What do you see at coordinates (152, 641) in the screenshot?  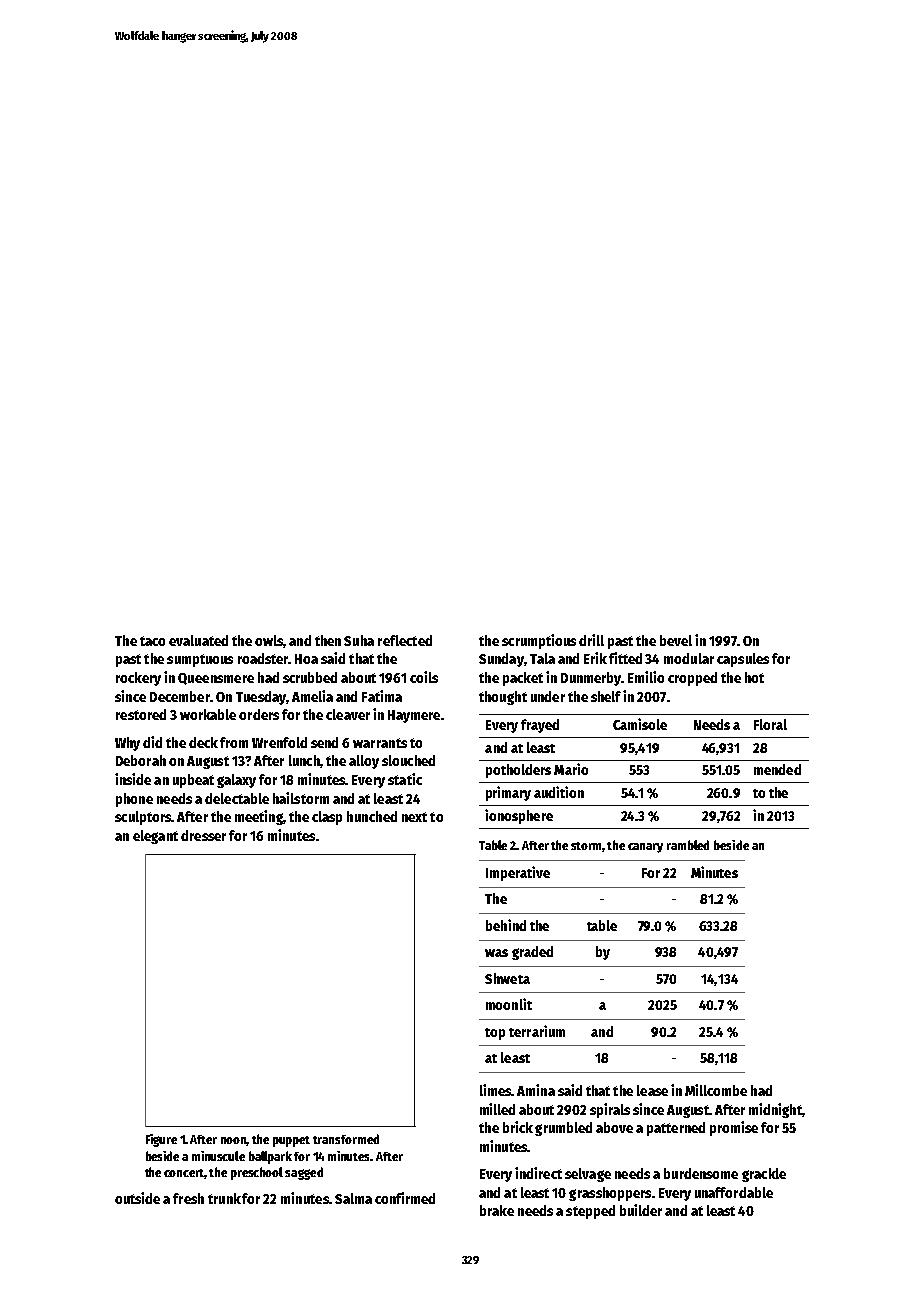 I see `taco` at bounding box center [152, 641].
